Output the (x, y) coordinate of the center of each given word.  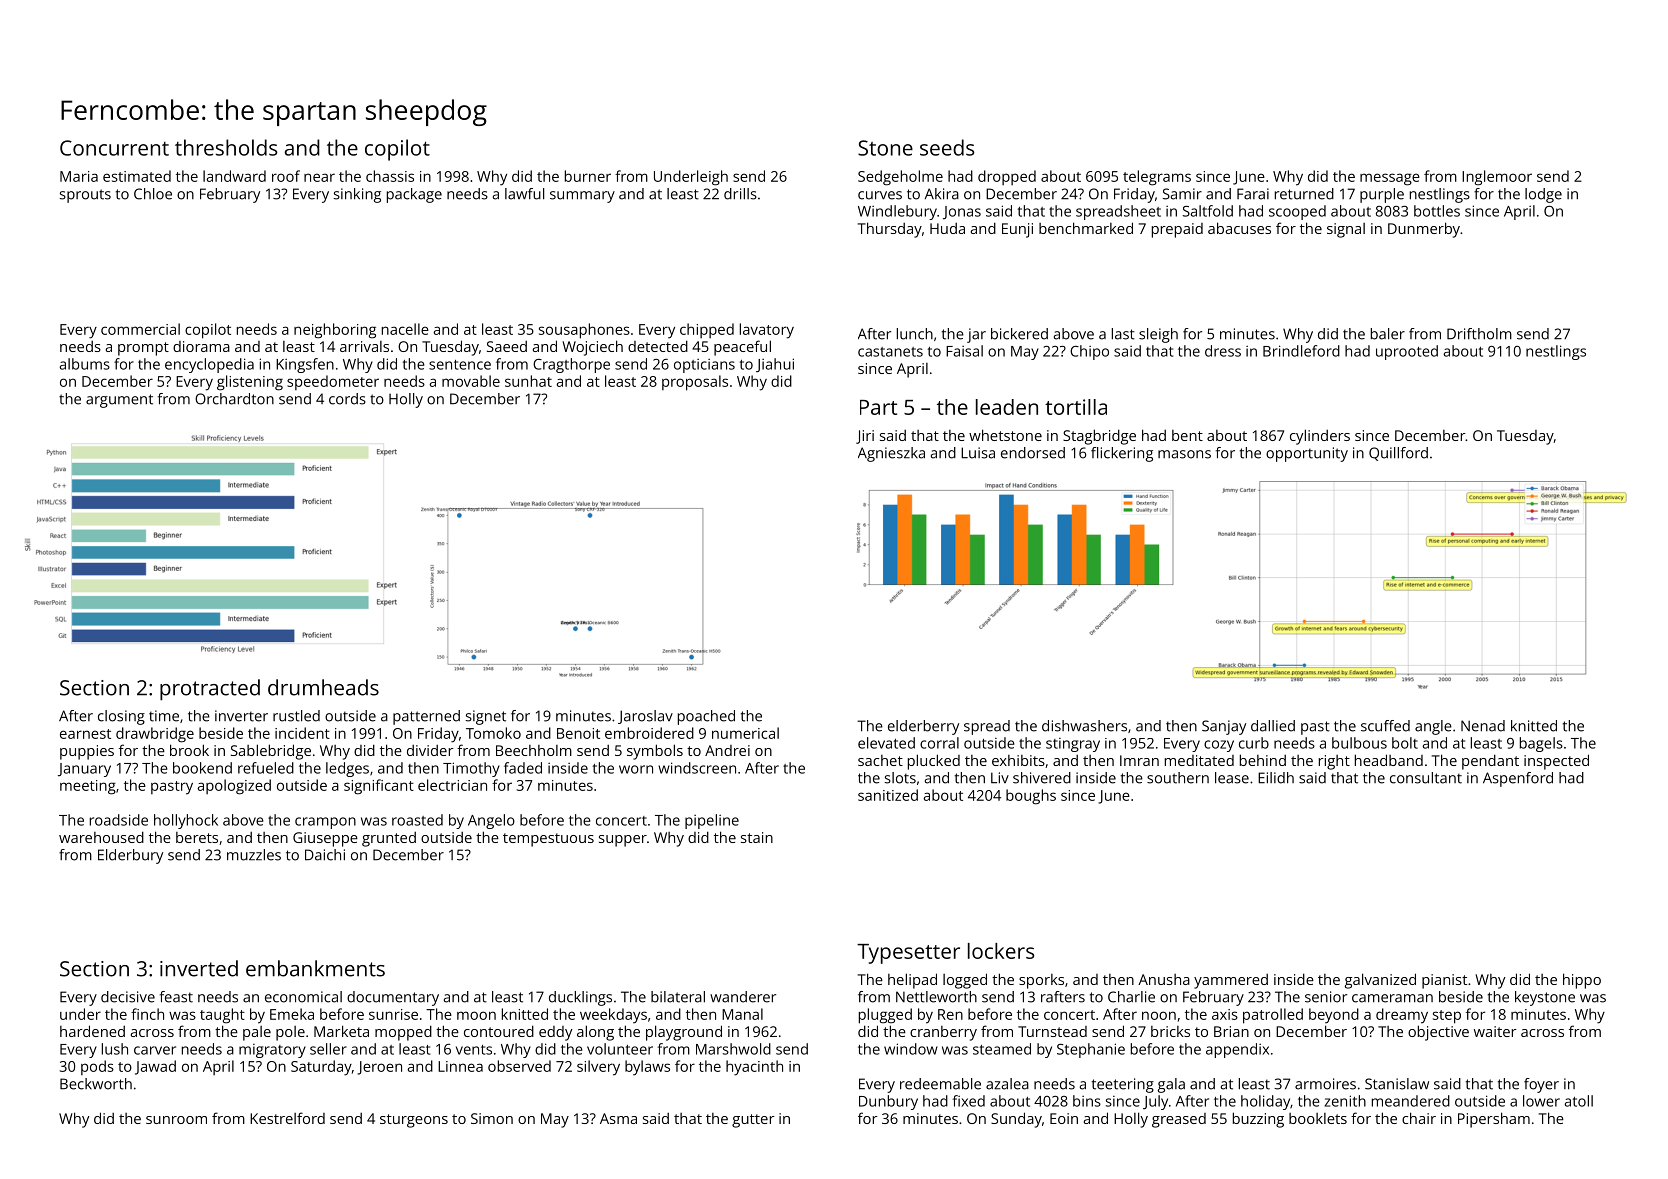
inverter (241, 716)
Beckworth (96, 1084)
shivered (1042, 778)
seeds (947, 147)
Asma (618, 1118)
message (1390, 179)
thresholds (226, 147)
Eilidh (1276, 778)
